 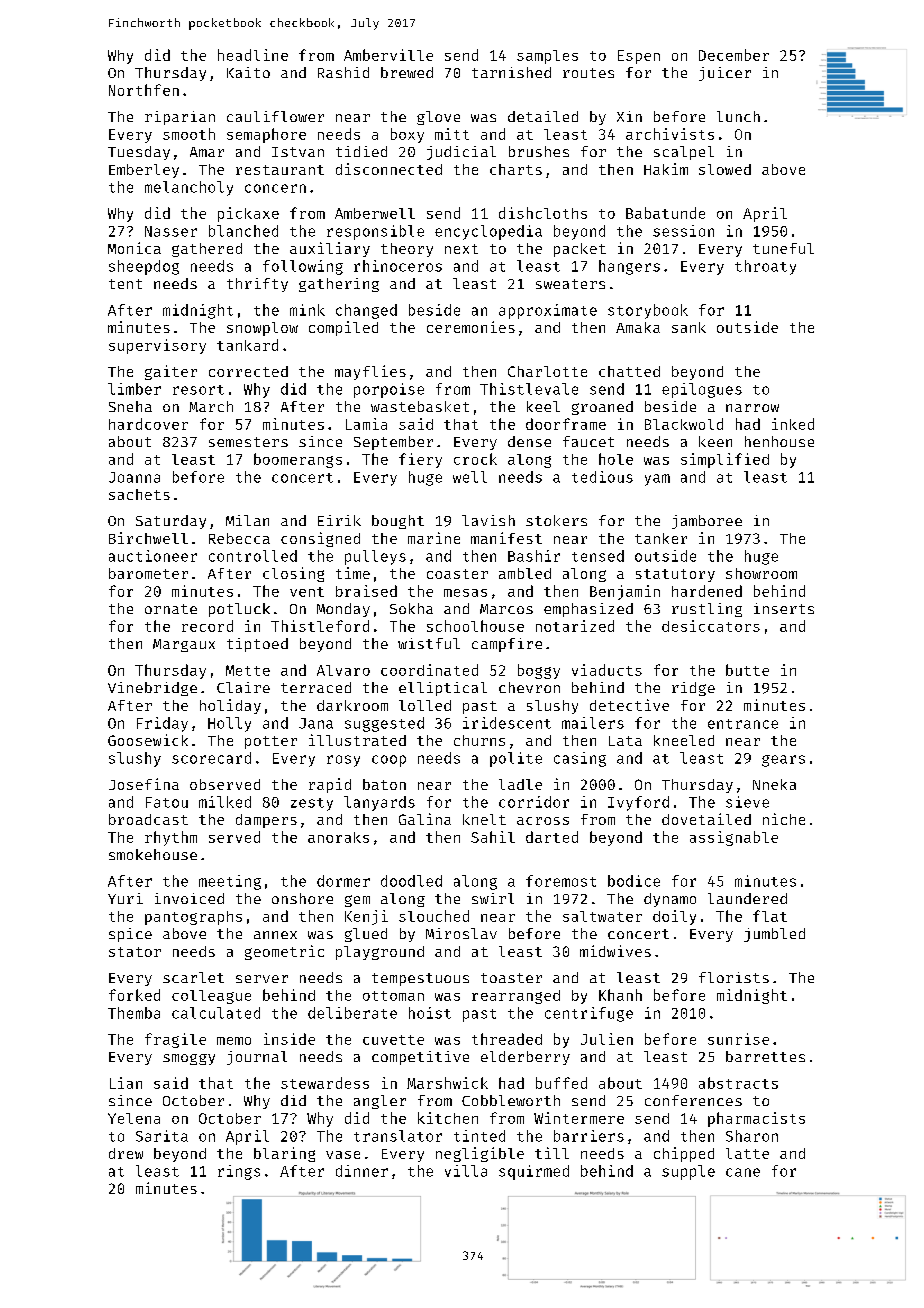 I want to click on smooth, so click(x=189, y=134).
